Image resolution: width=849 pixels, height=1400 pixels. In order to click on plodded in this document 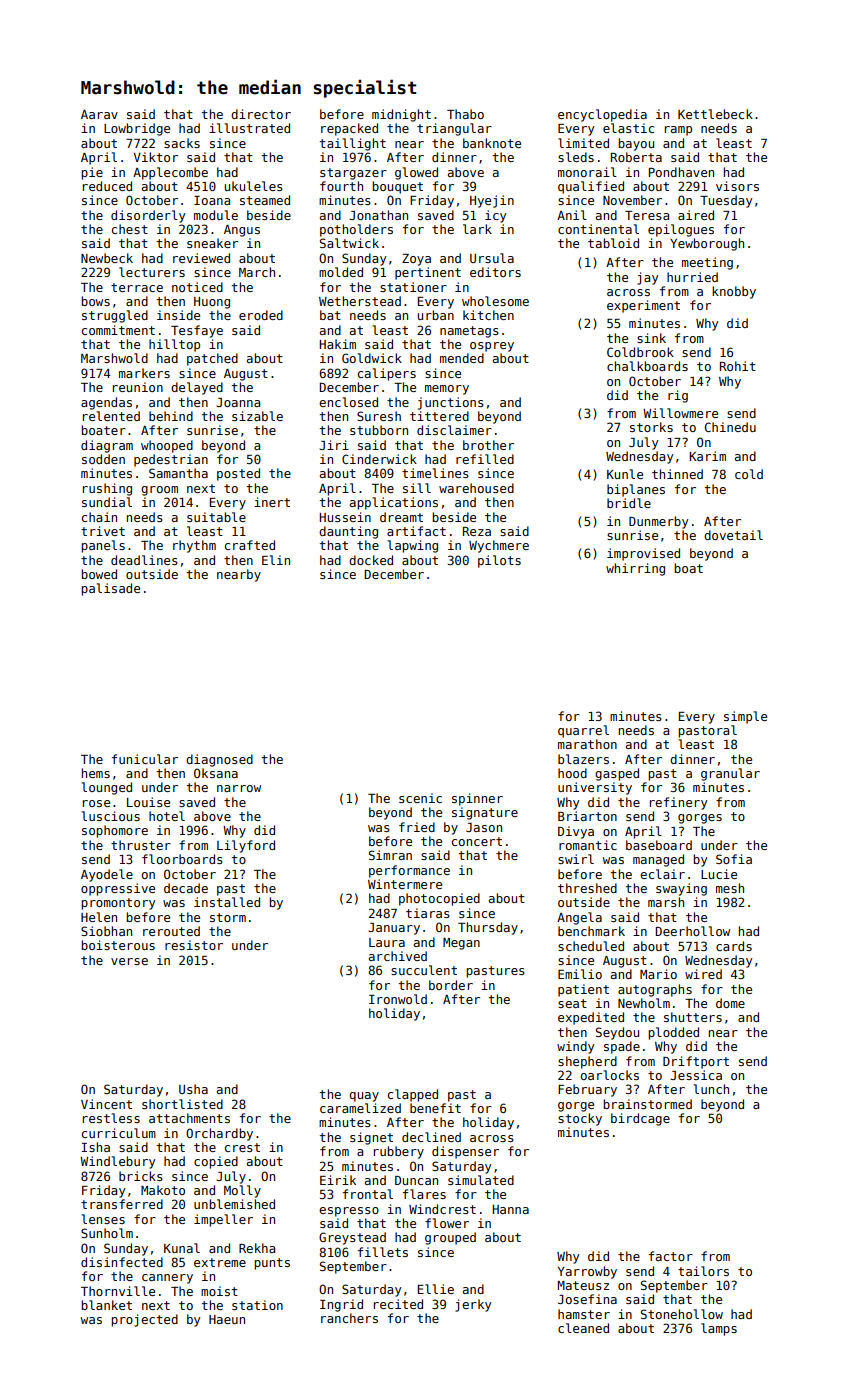, I will do `click(673, 1033)`.
